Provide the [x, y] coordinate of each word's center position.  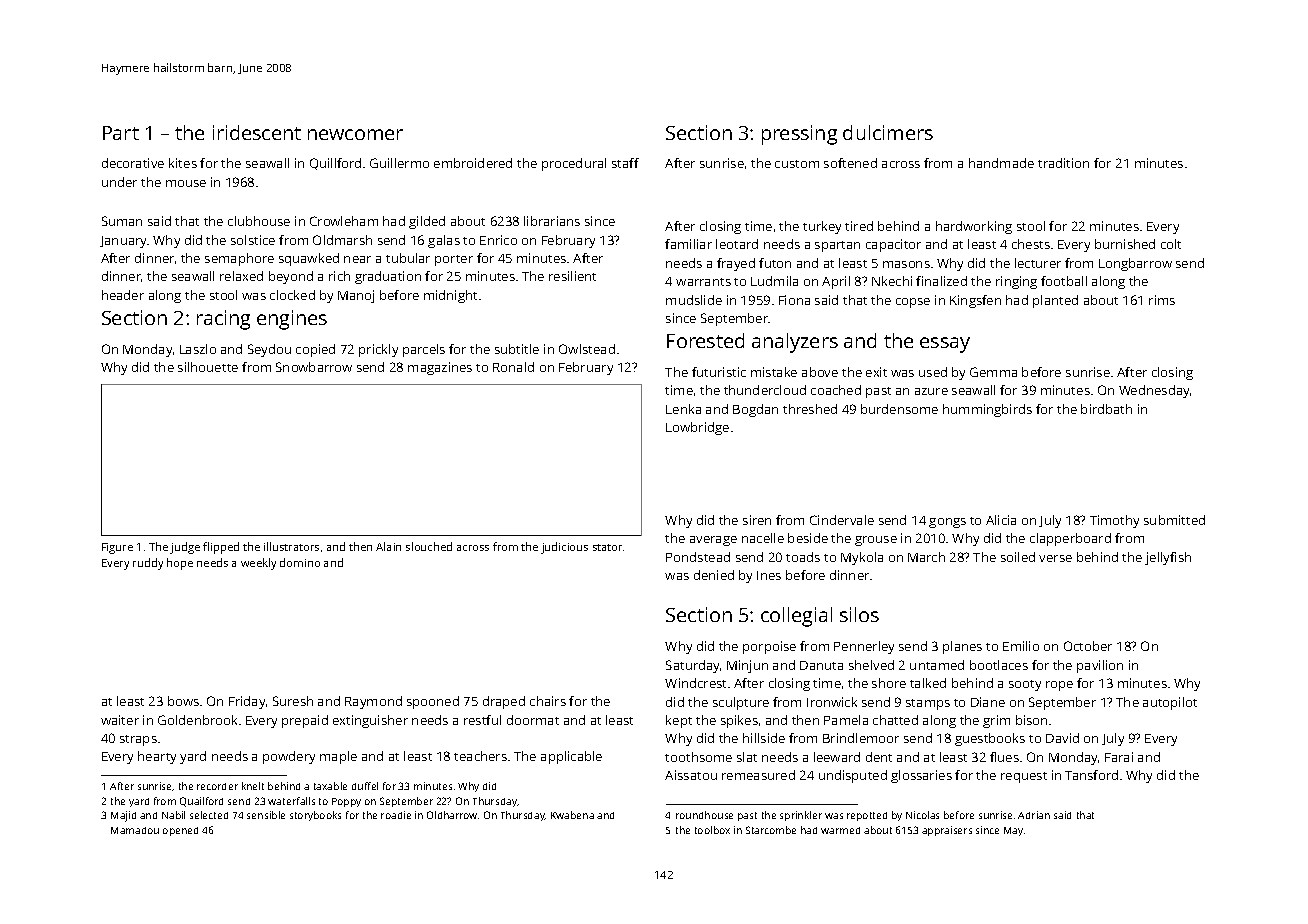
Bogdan [755, 410]
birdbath [1106, 409]
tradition [1063, 163]
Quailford [201, 802]
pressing [799, 135]
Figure [117, 548]
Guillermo [399, 163]
